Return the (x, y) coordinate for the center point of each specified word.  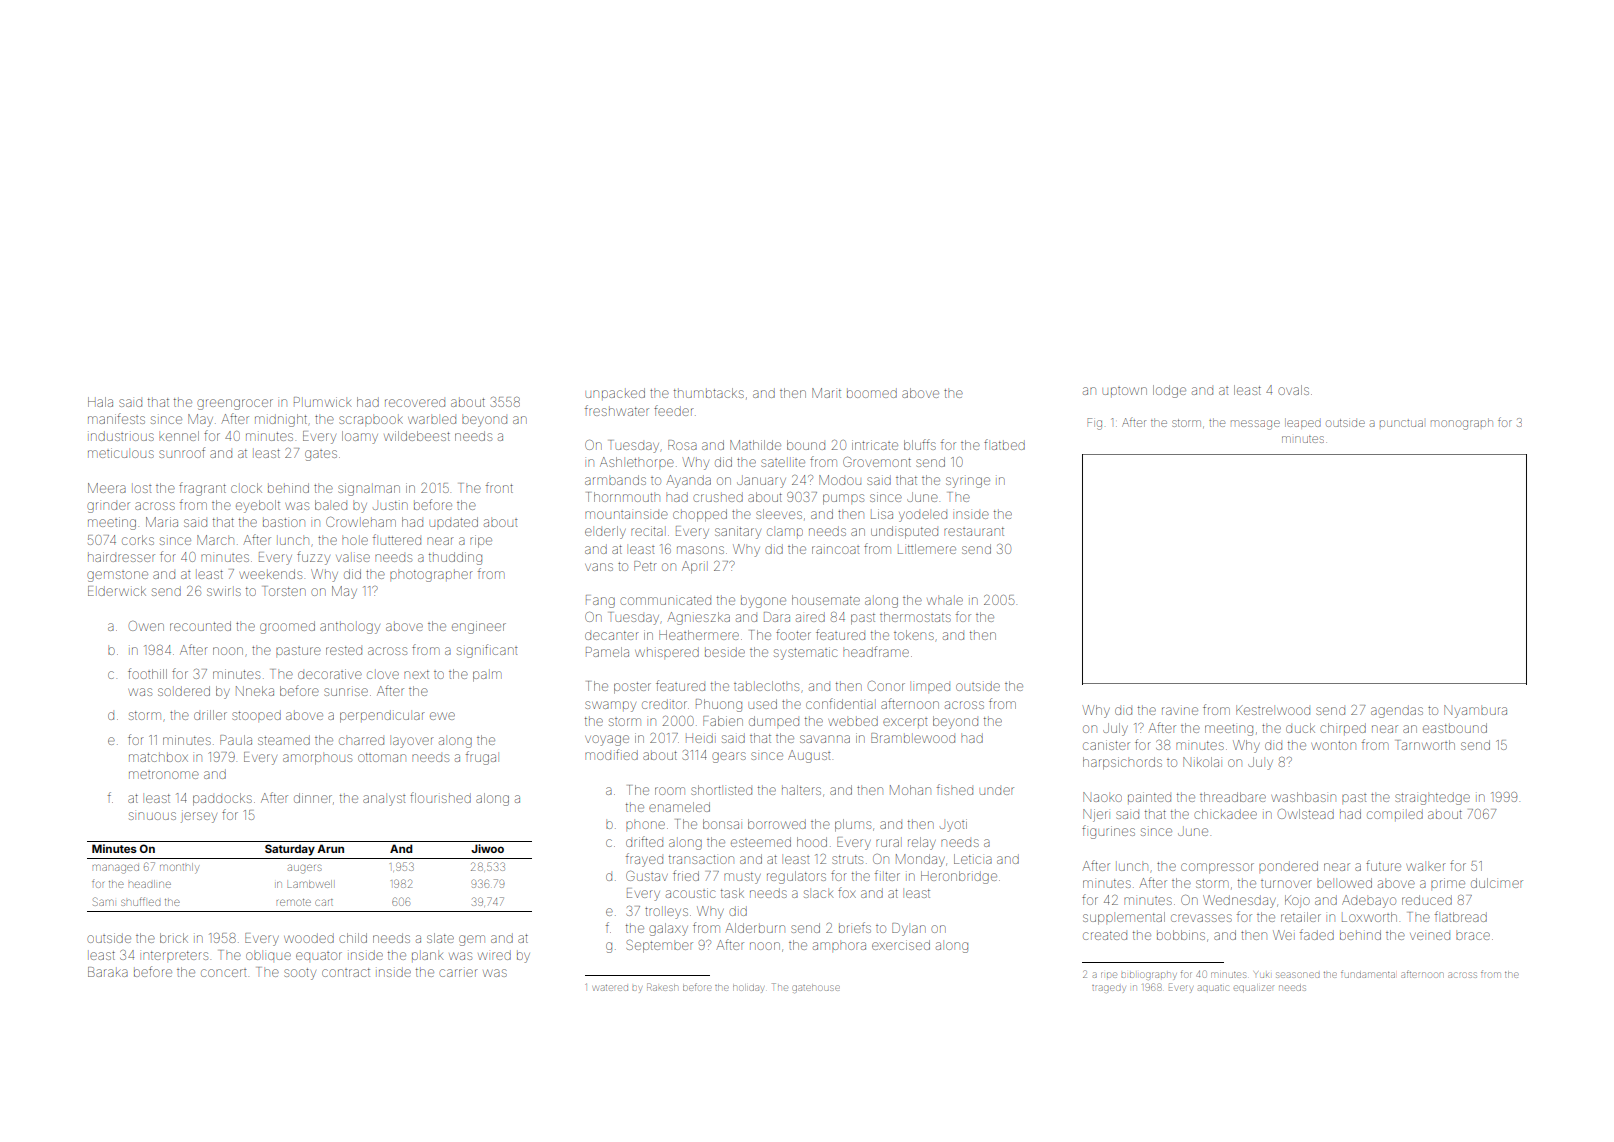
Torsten (285, 591)
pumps (843, 499)
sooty (300, 974)
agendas (1397, 711)
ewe (442, 716)
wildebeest (417, 436)
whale (945, 601)
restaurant (974, 531)
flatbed (1004, 444)
